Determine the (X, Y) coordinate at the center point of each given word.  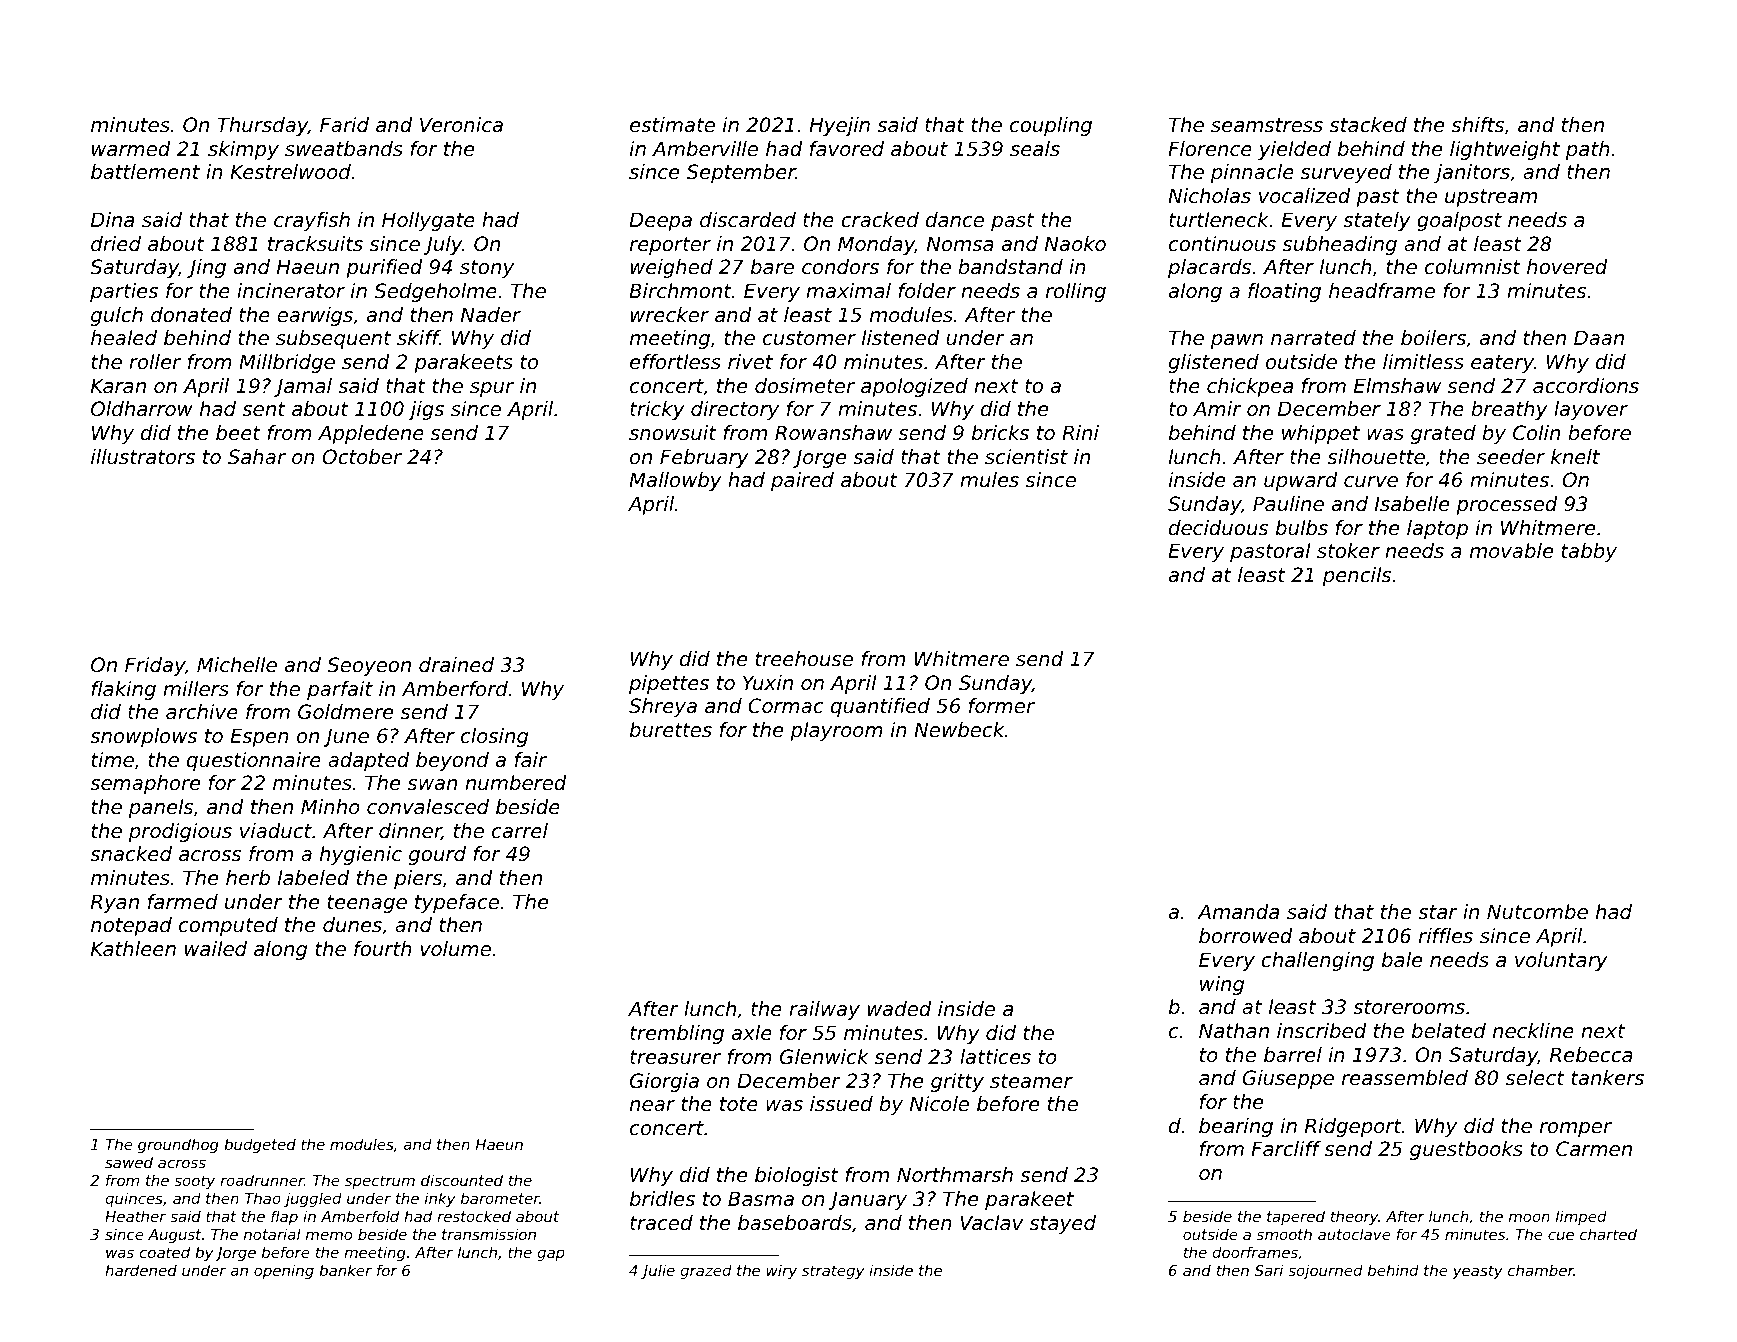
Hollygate (428, 221)
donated (191, 315)
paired (802, 481)
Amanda (1238, 911)
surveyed (1346, 173)
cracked (880, 220)
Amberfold (360, 1216)
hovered (1567, 267)
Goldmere (345, 712)
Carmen (1594, 1148)
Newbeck (959, 730)
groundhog (178, 1145)
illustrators (143, 457)
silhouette (1376, 457)
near (652, 1105)
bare (772, 267)
